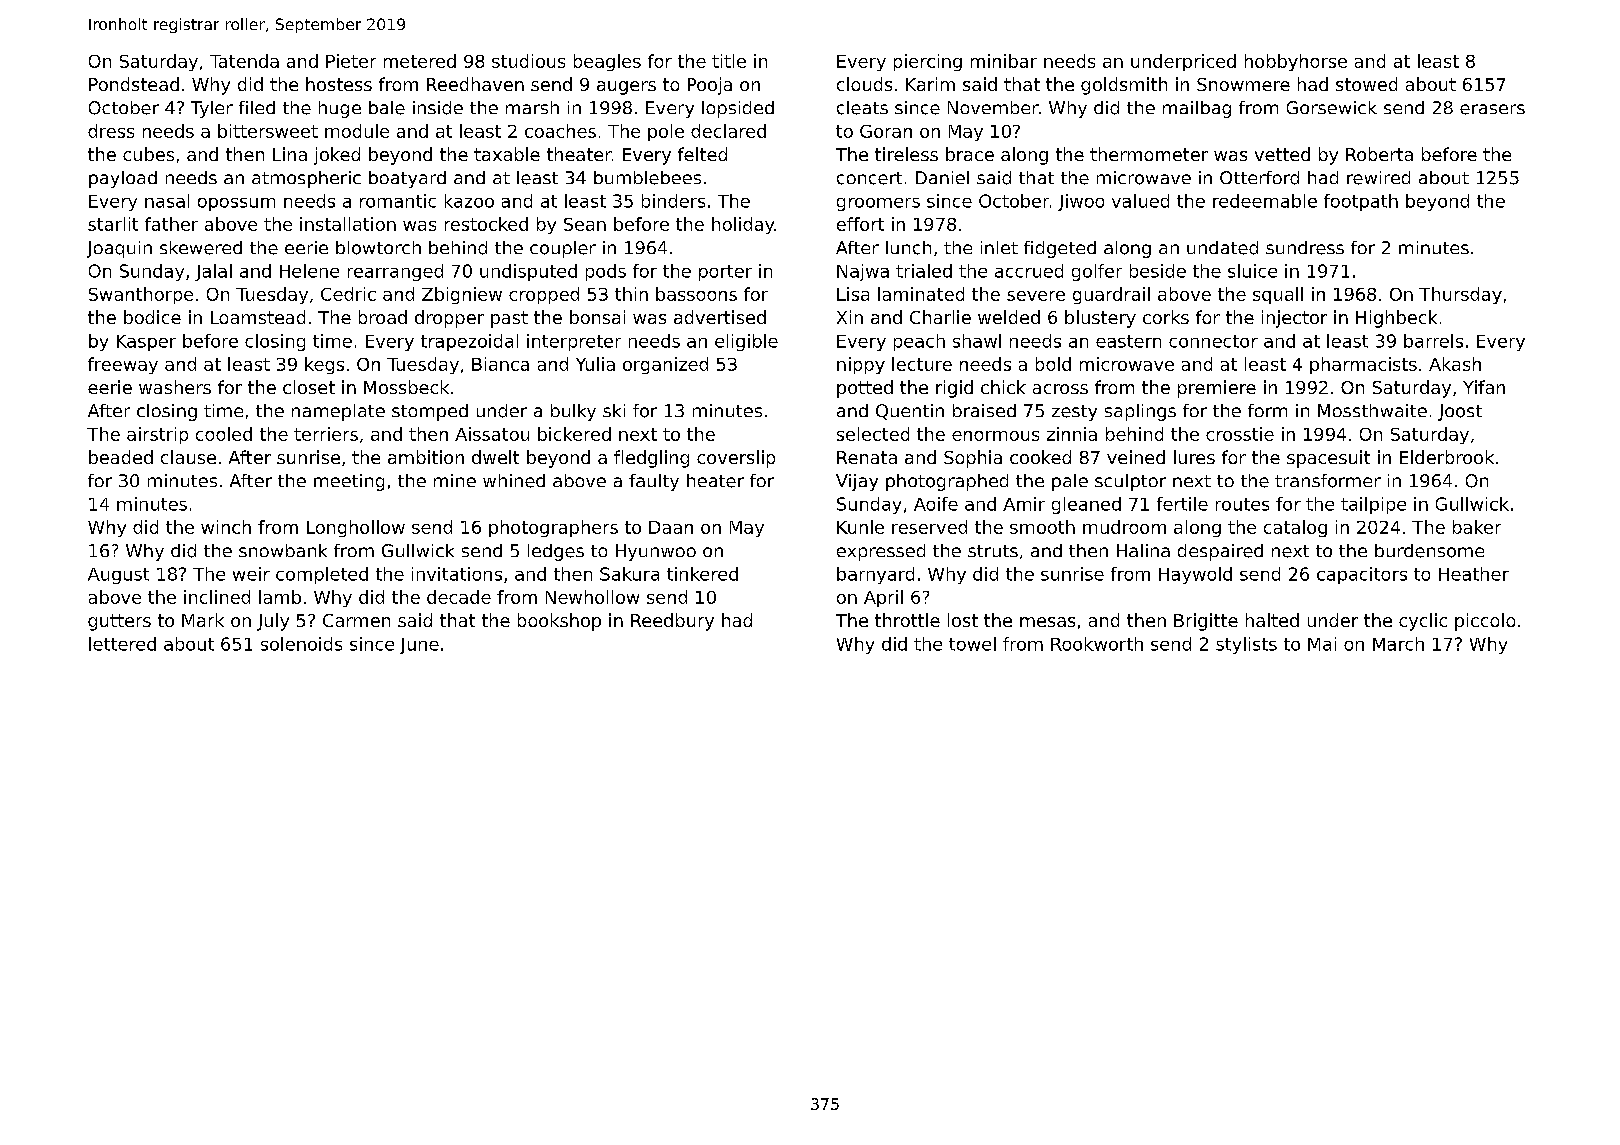 The height and width of the page is (1145, 1620). Describe the element at coordinates (729, 61) in the page. I see `title` at that location.
